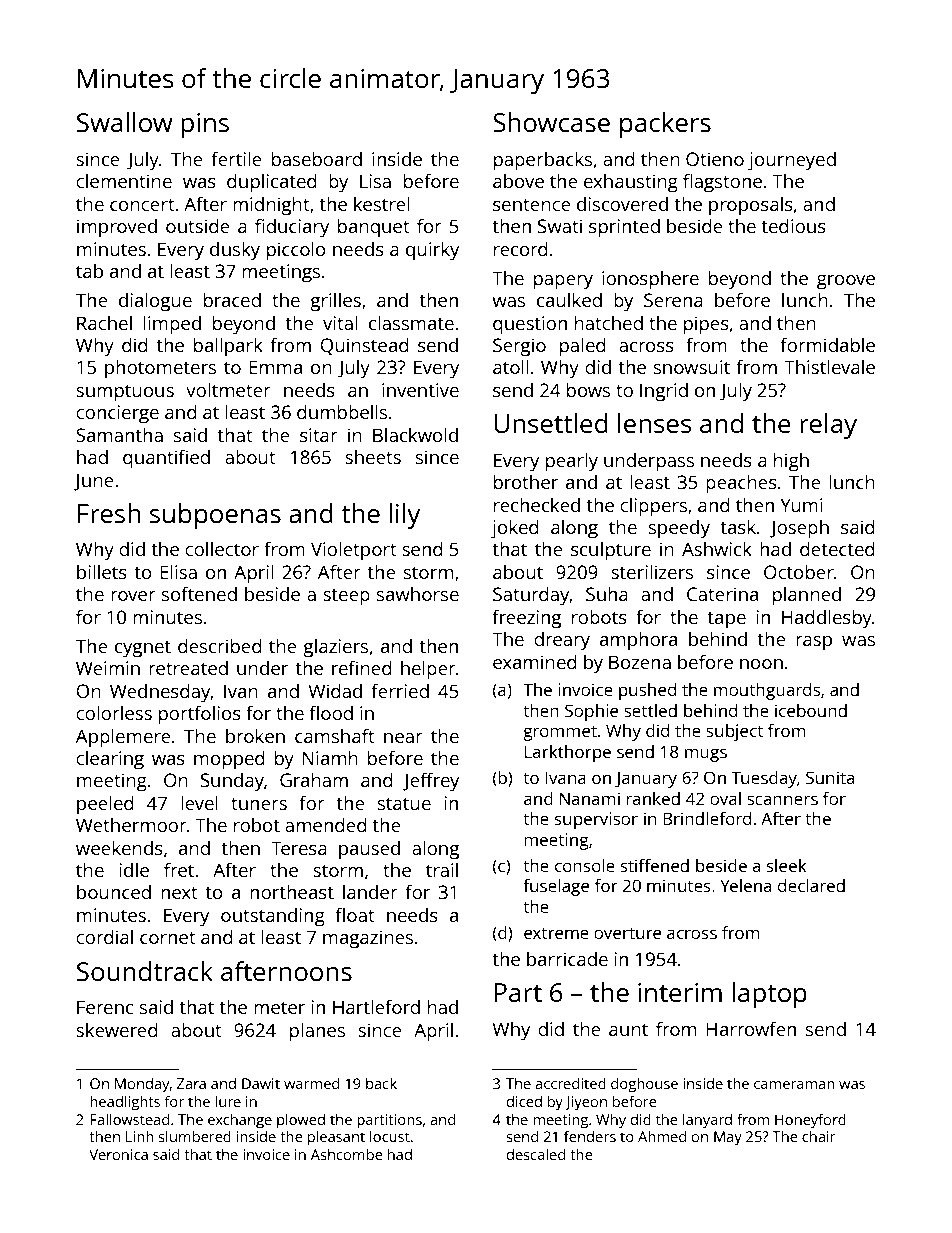 The width and height of the screenshot is (952, 1233). What do you see at coordinates (734, 732) in the screenshot?
I see `subject` at bounding box center [734, 732].
